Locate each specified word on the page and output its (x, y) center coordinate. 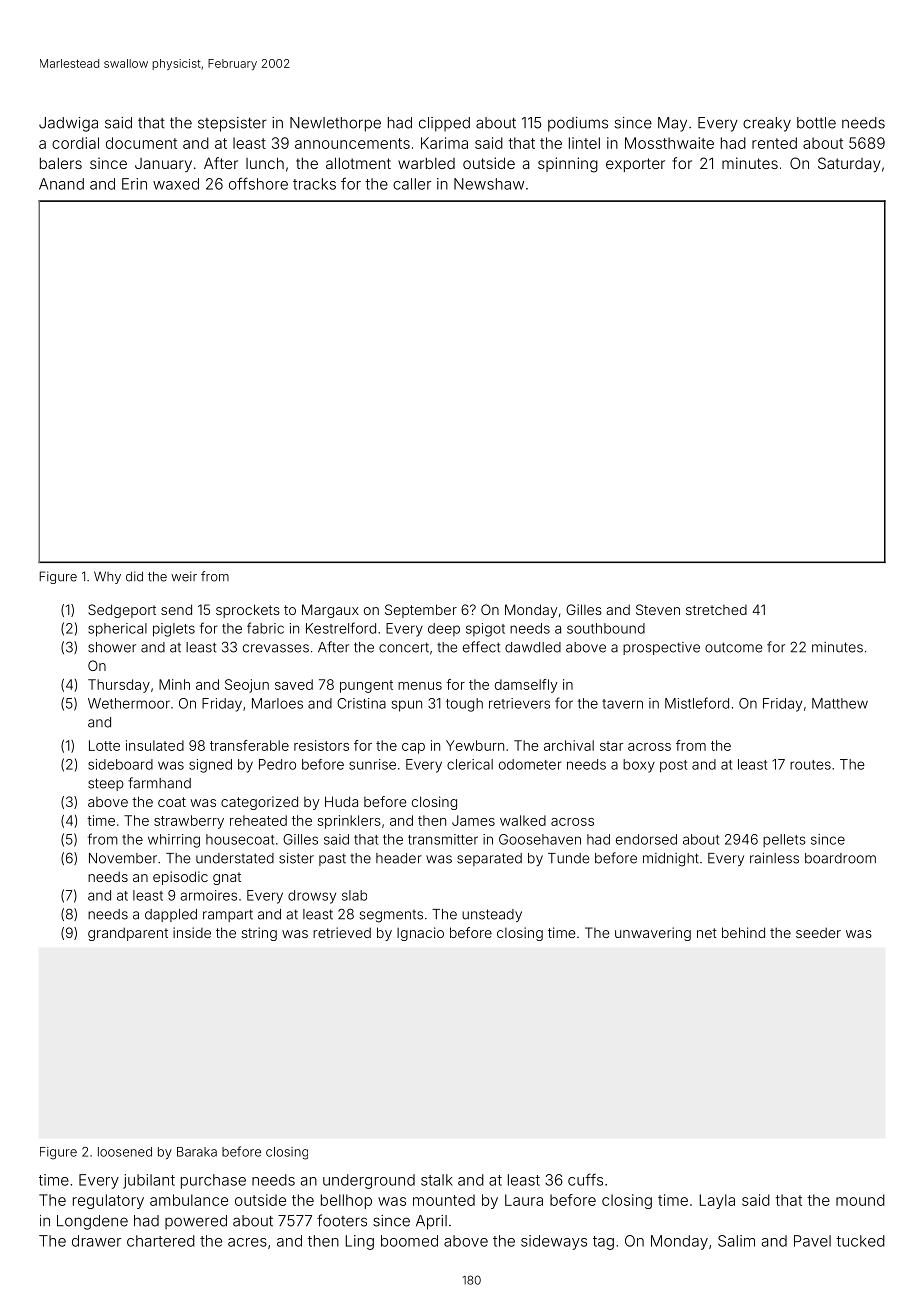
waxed (176, 184)
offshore (258, 183)
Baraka (197, 1152)
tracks (314, 184)
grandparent (128, 934)
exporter (635, 165)
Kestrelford (341, 628)
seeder (818, 932)
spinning (568, 165)
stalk (437, 1180)
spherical (117, 630)
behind (743, 932)
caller (412, 184)
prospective (661, 648)
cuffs (585, 1179)
